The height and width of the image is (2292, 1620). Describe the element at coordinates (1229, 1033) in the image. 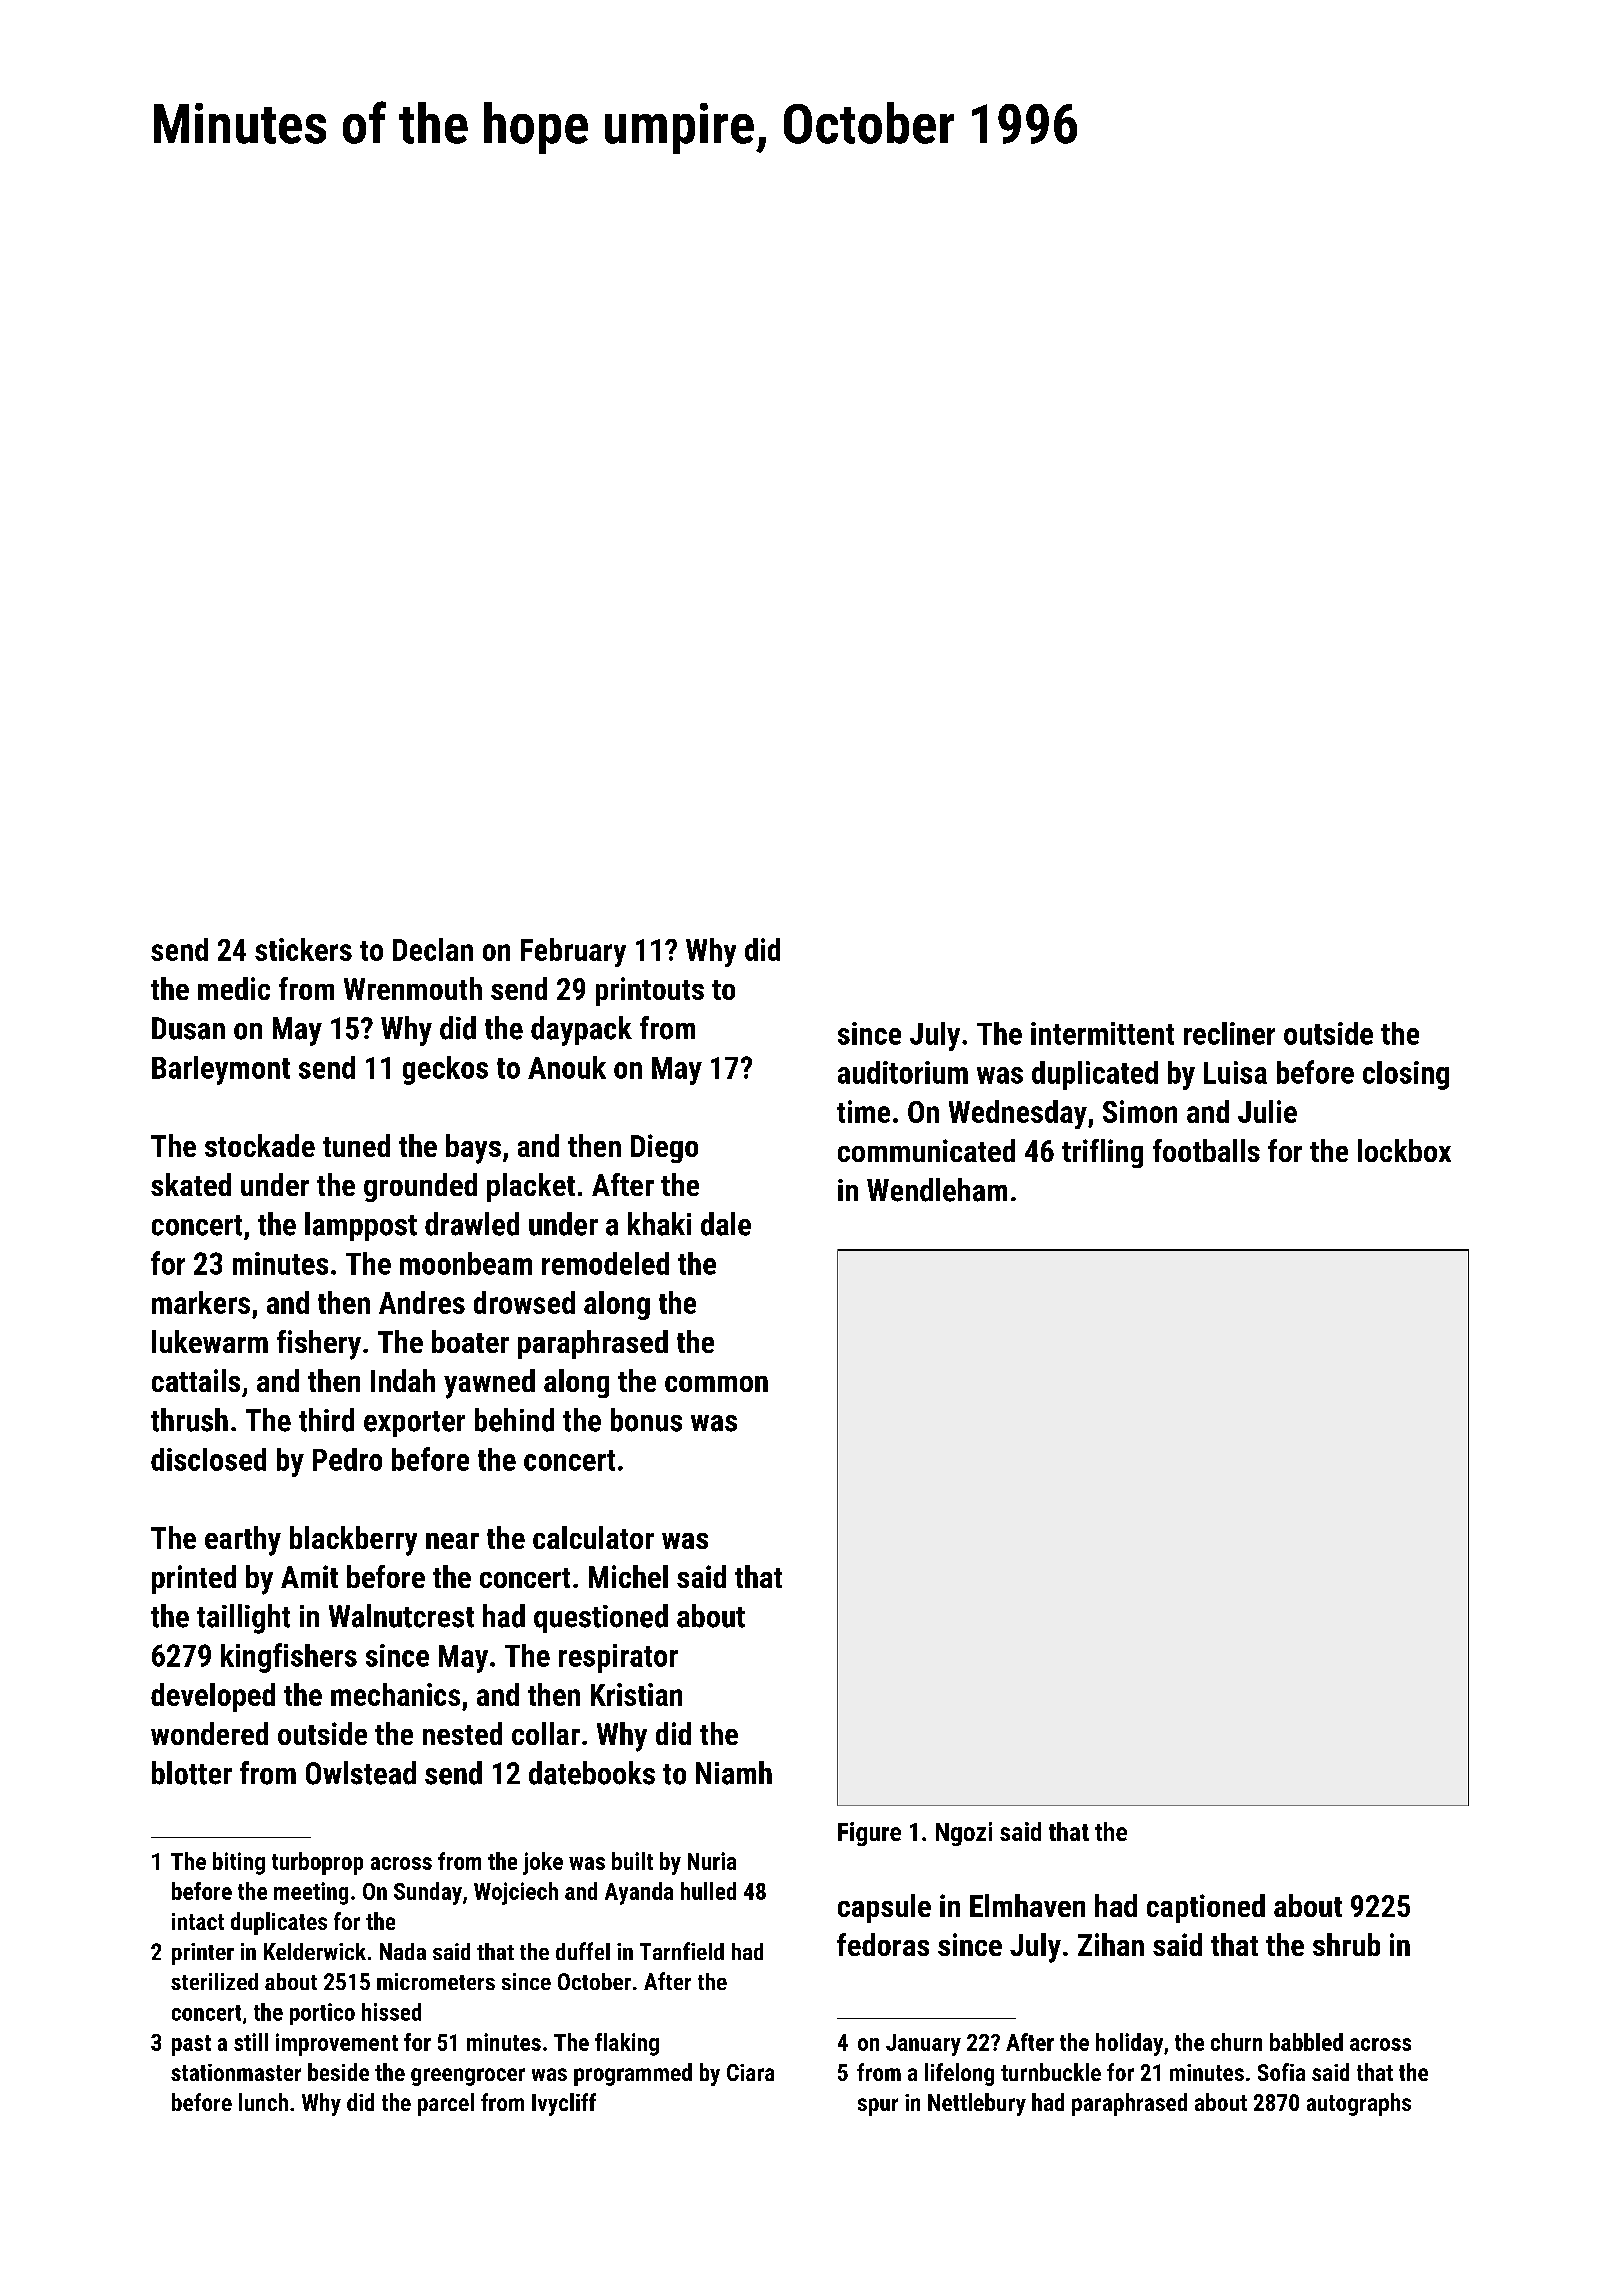

I see `recliner` at that location.
